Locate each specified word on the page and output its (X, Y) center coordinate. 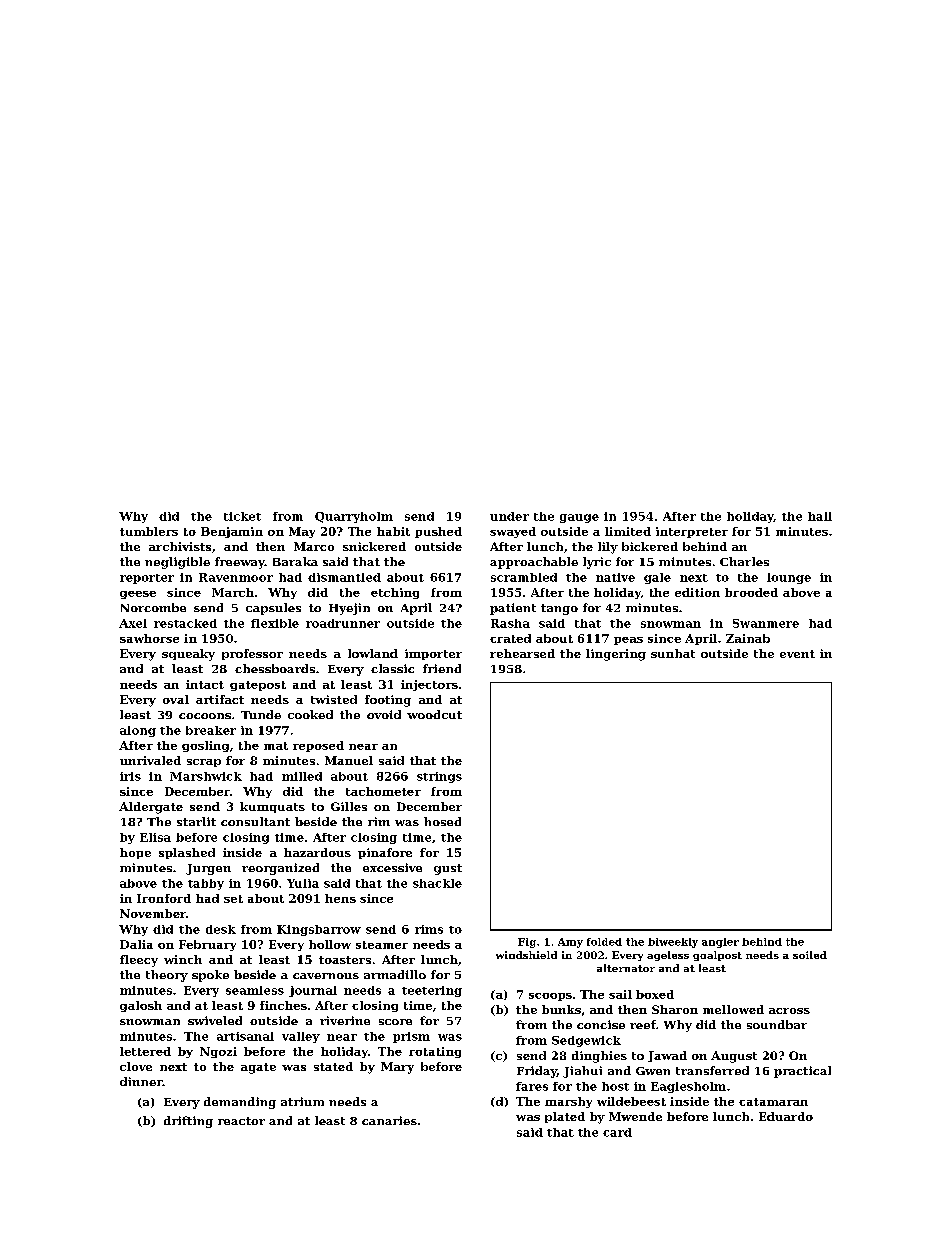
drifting (188, 1122)
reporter (147, 579)
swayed (513, 532)
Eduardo (786, 1116)
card (617, 1132)
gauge (579, 518)
